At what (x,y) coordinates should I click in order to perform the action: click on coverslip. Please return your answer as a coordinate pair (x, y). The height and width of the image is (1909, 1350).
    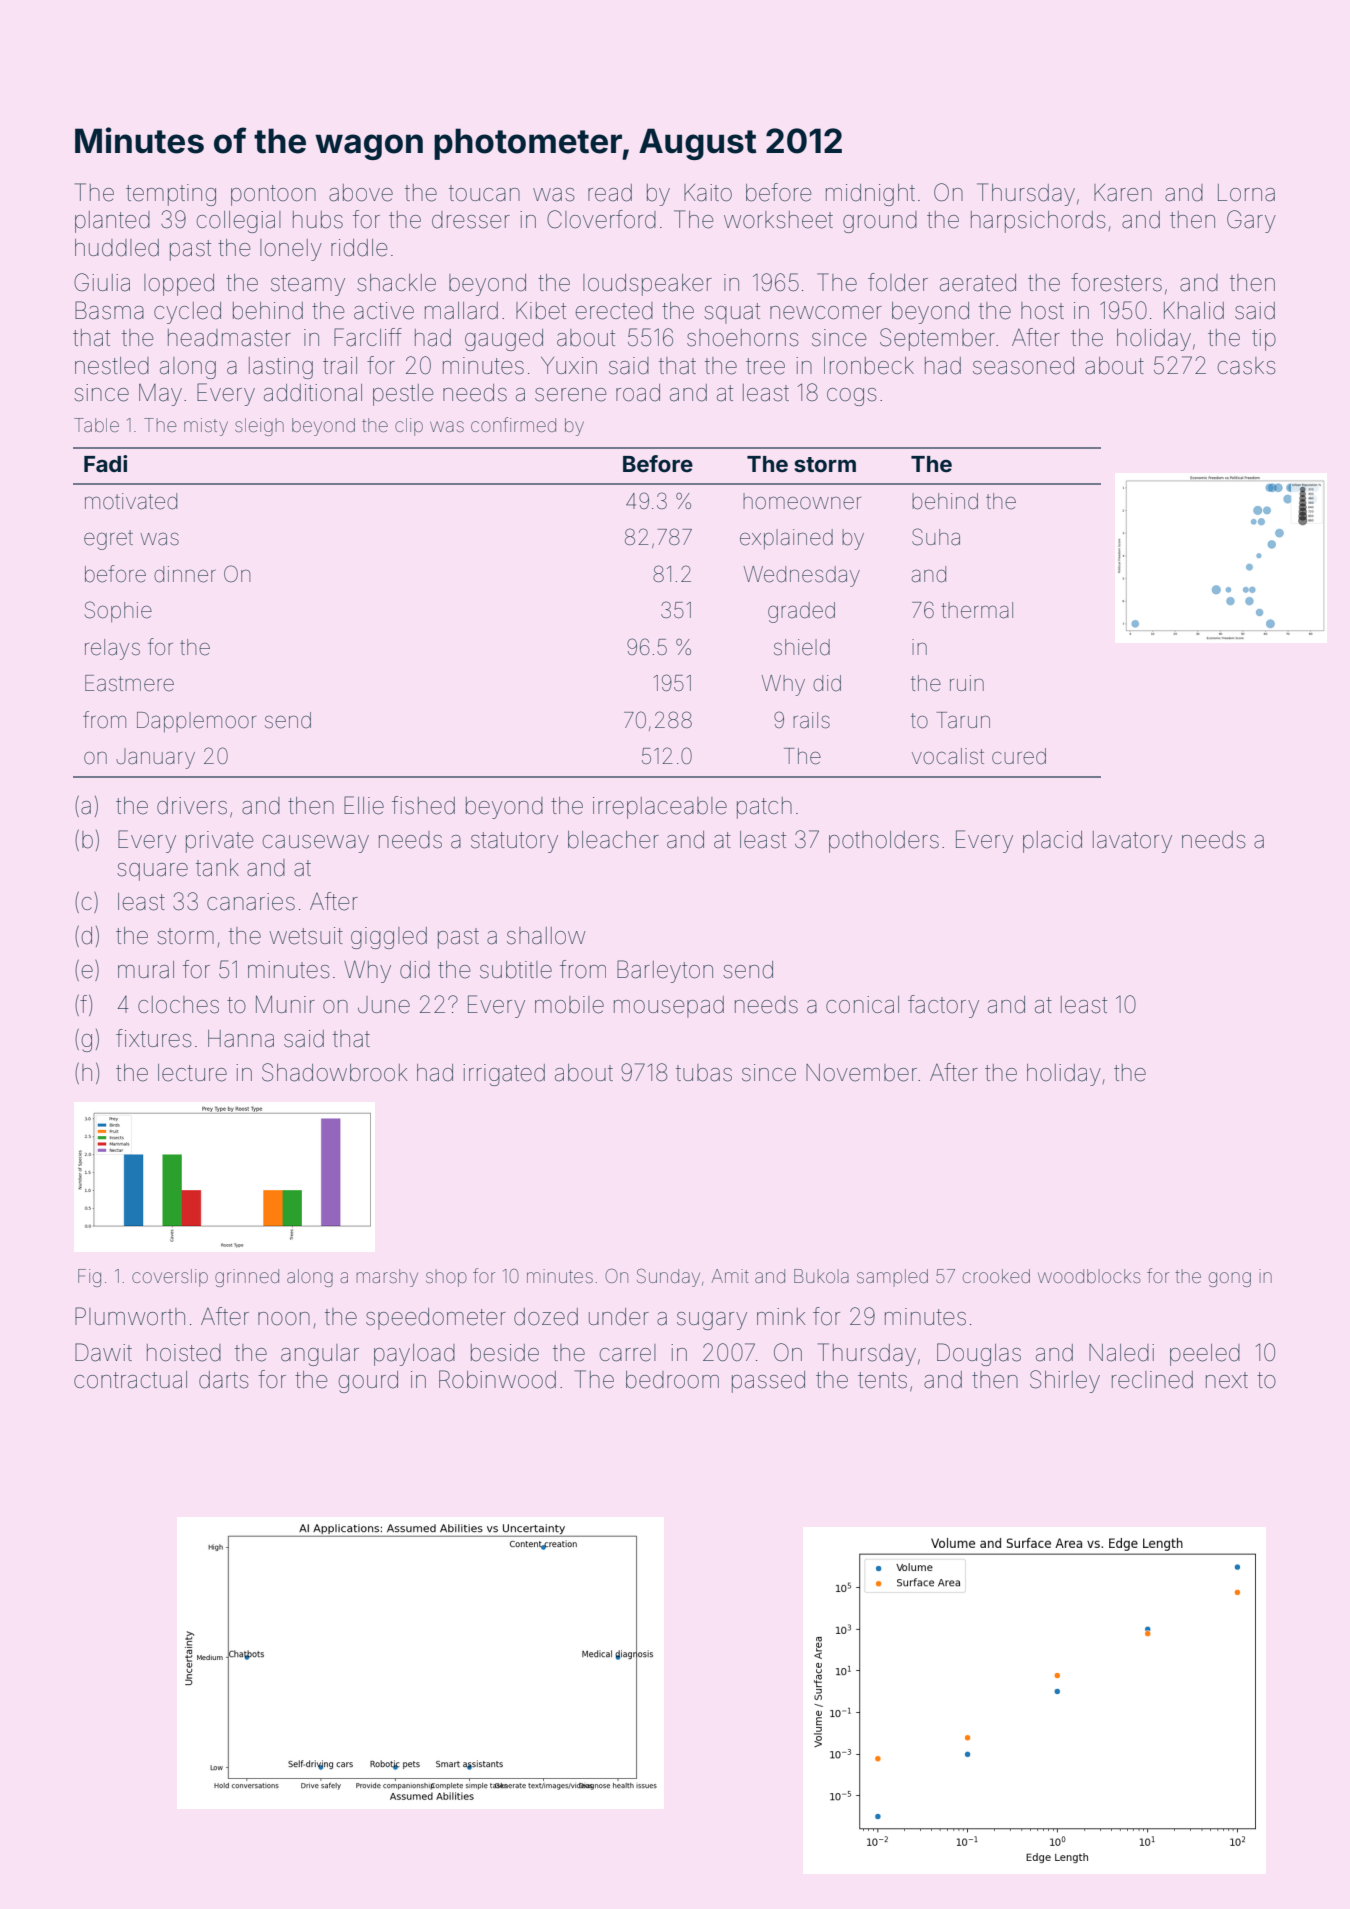
    Looking at the image, I should click on (170, 1278).
